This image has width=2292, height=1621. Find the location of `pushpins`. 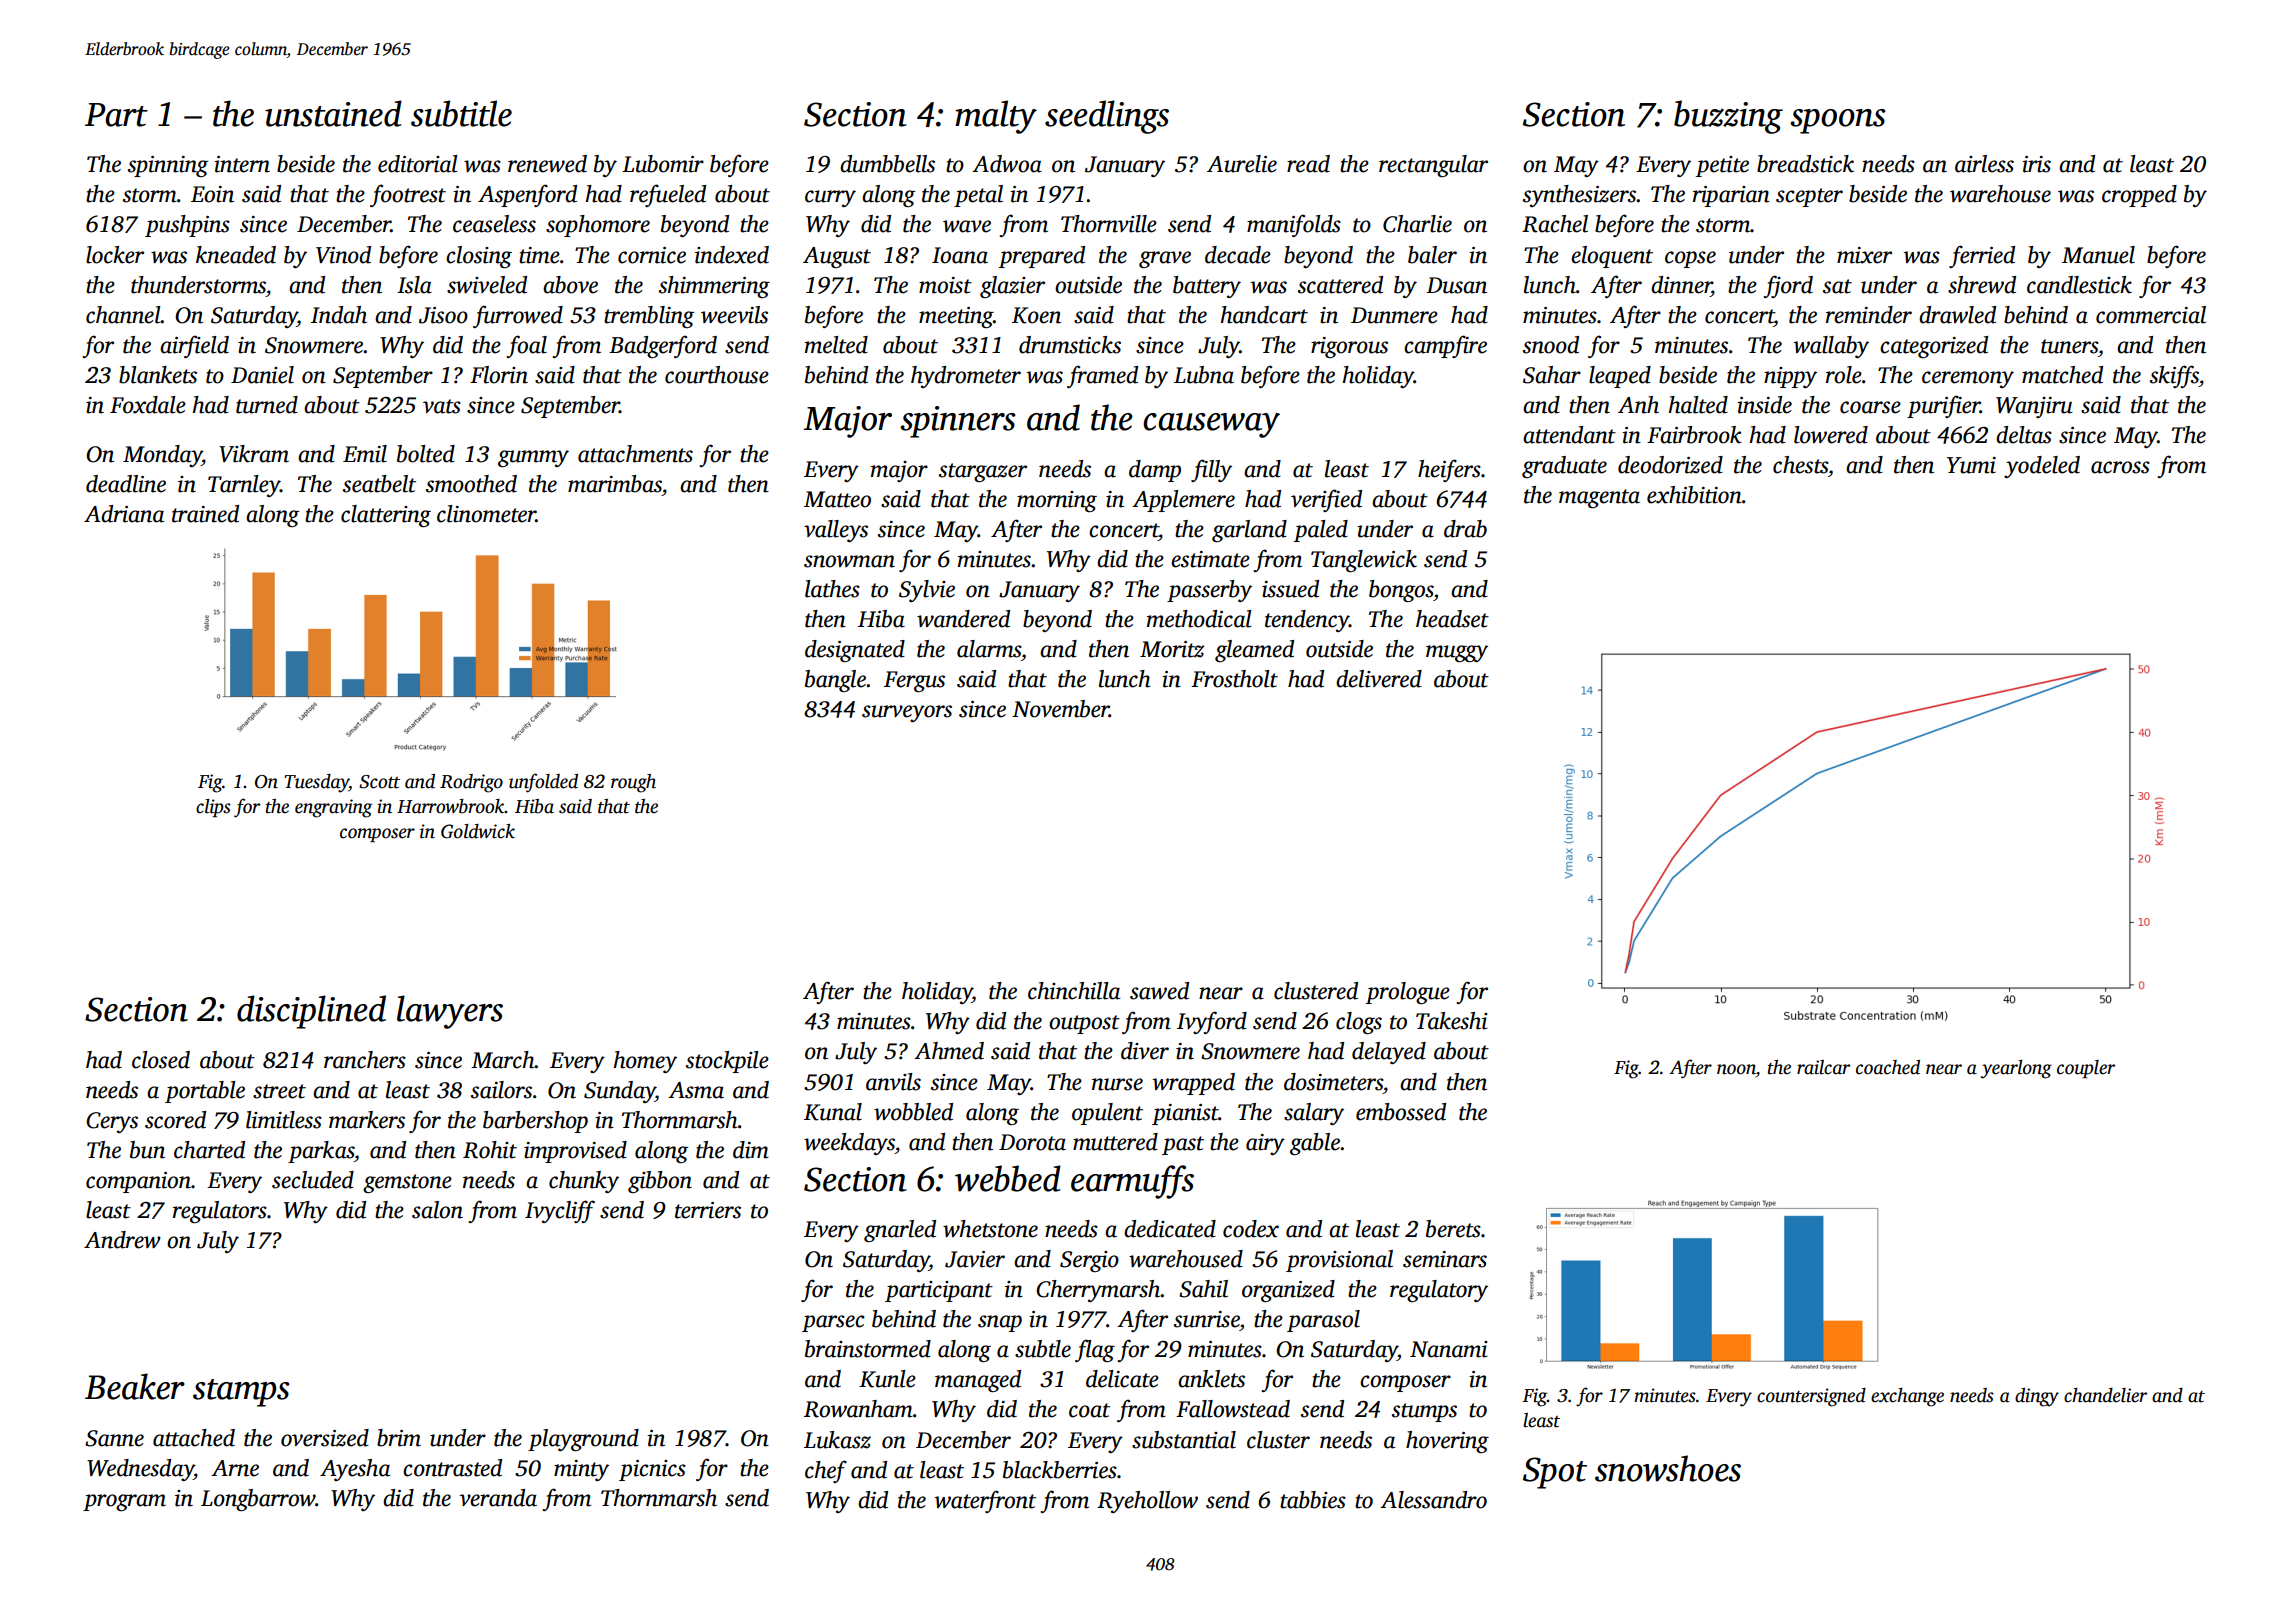

pushpins is located at coordinates (187, 226).
